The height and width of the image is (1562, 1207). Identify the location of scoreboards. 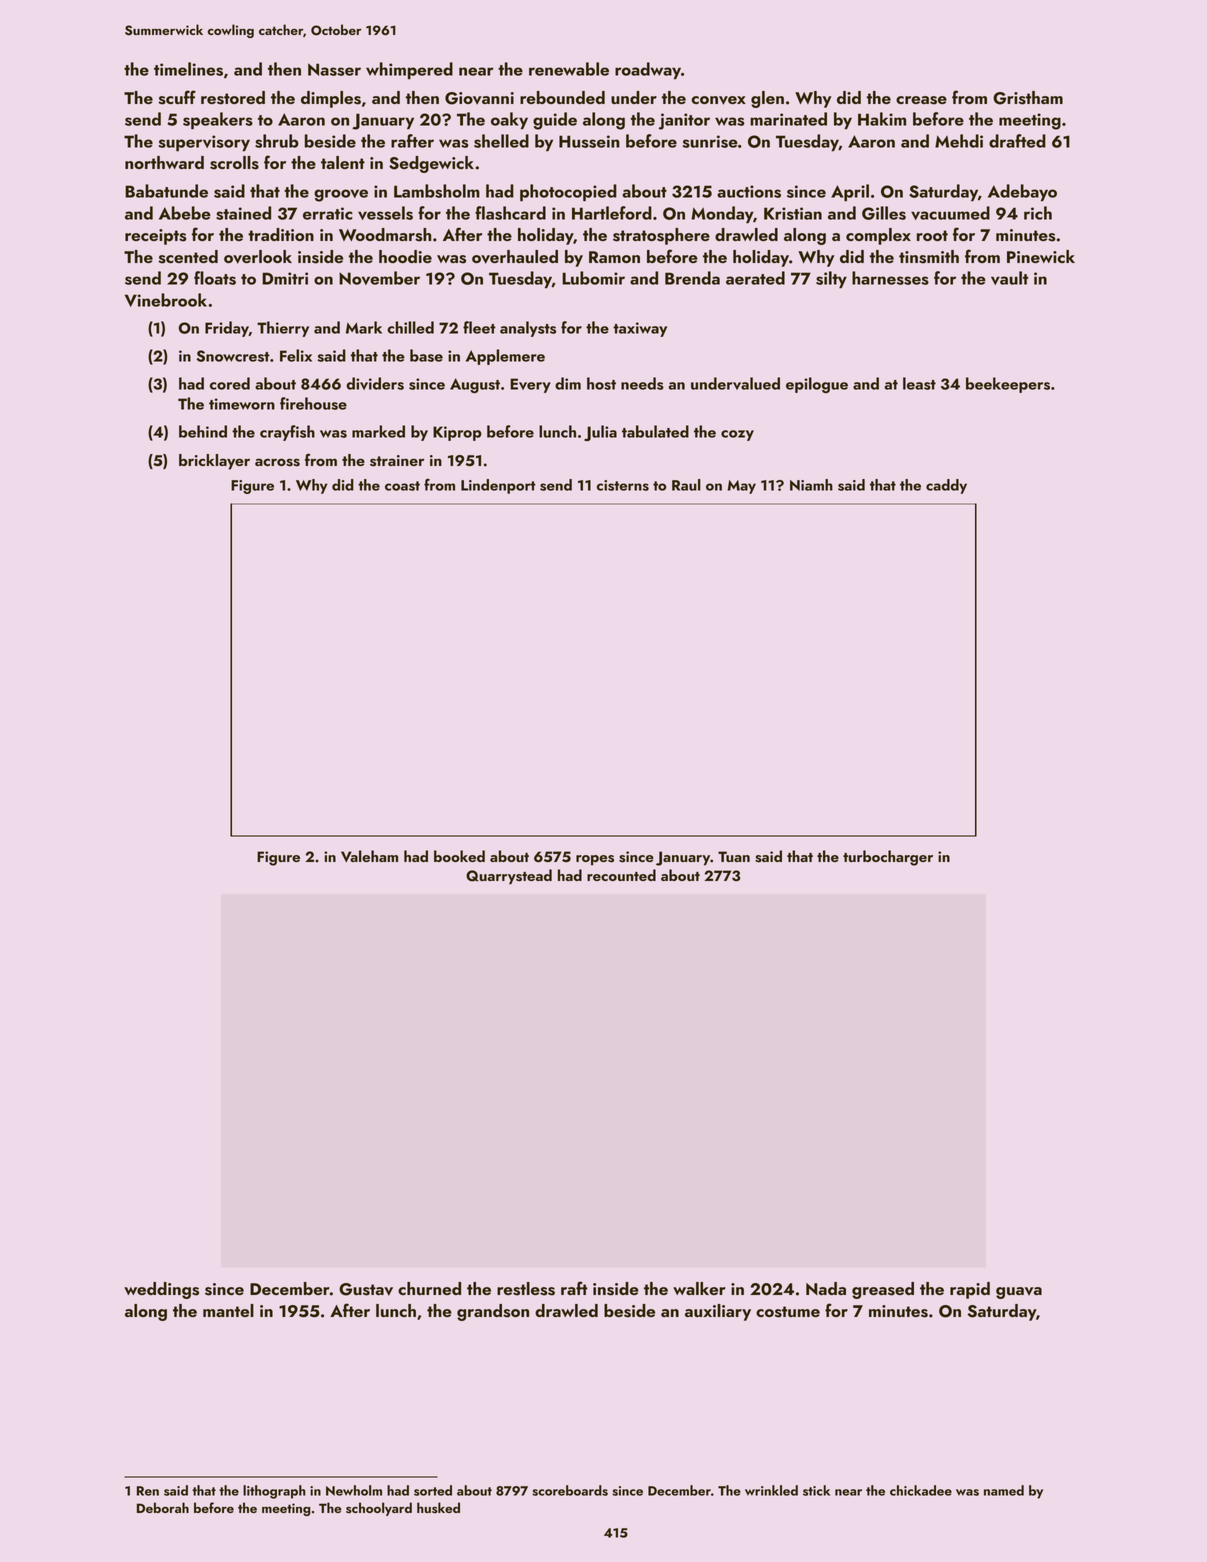
(570, 1490).
